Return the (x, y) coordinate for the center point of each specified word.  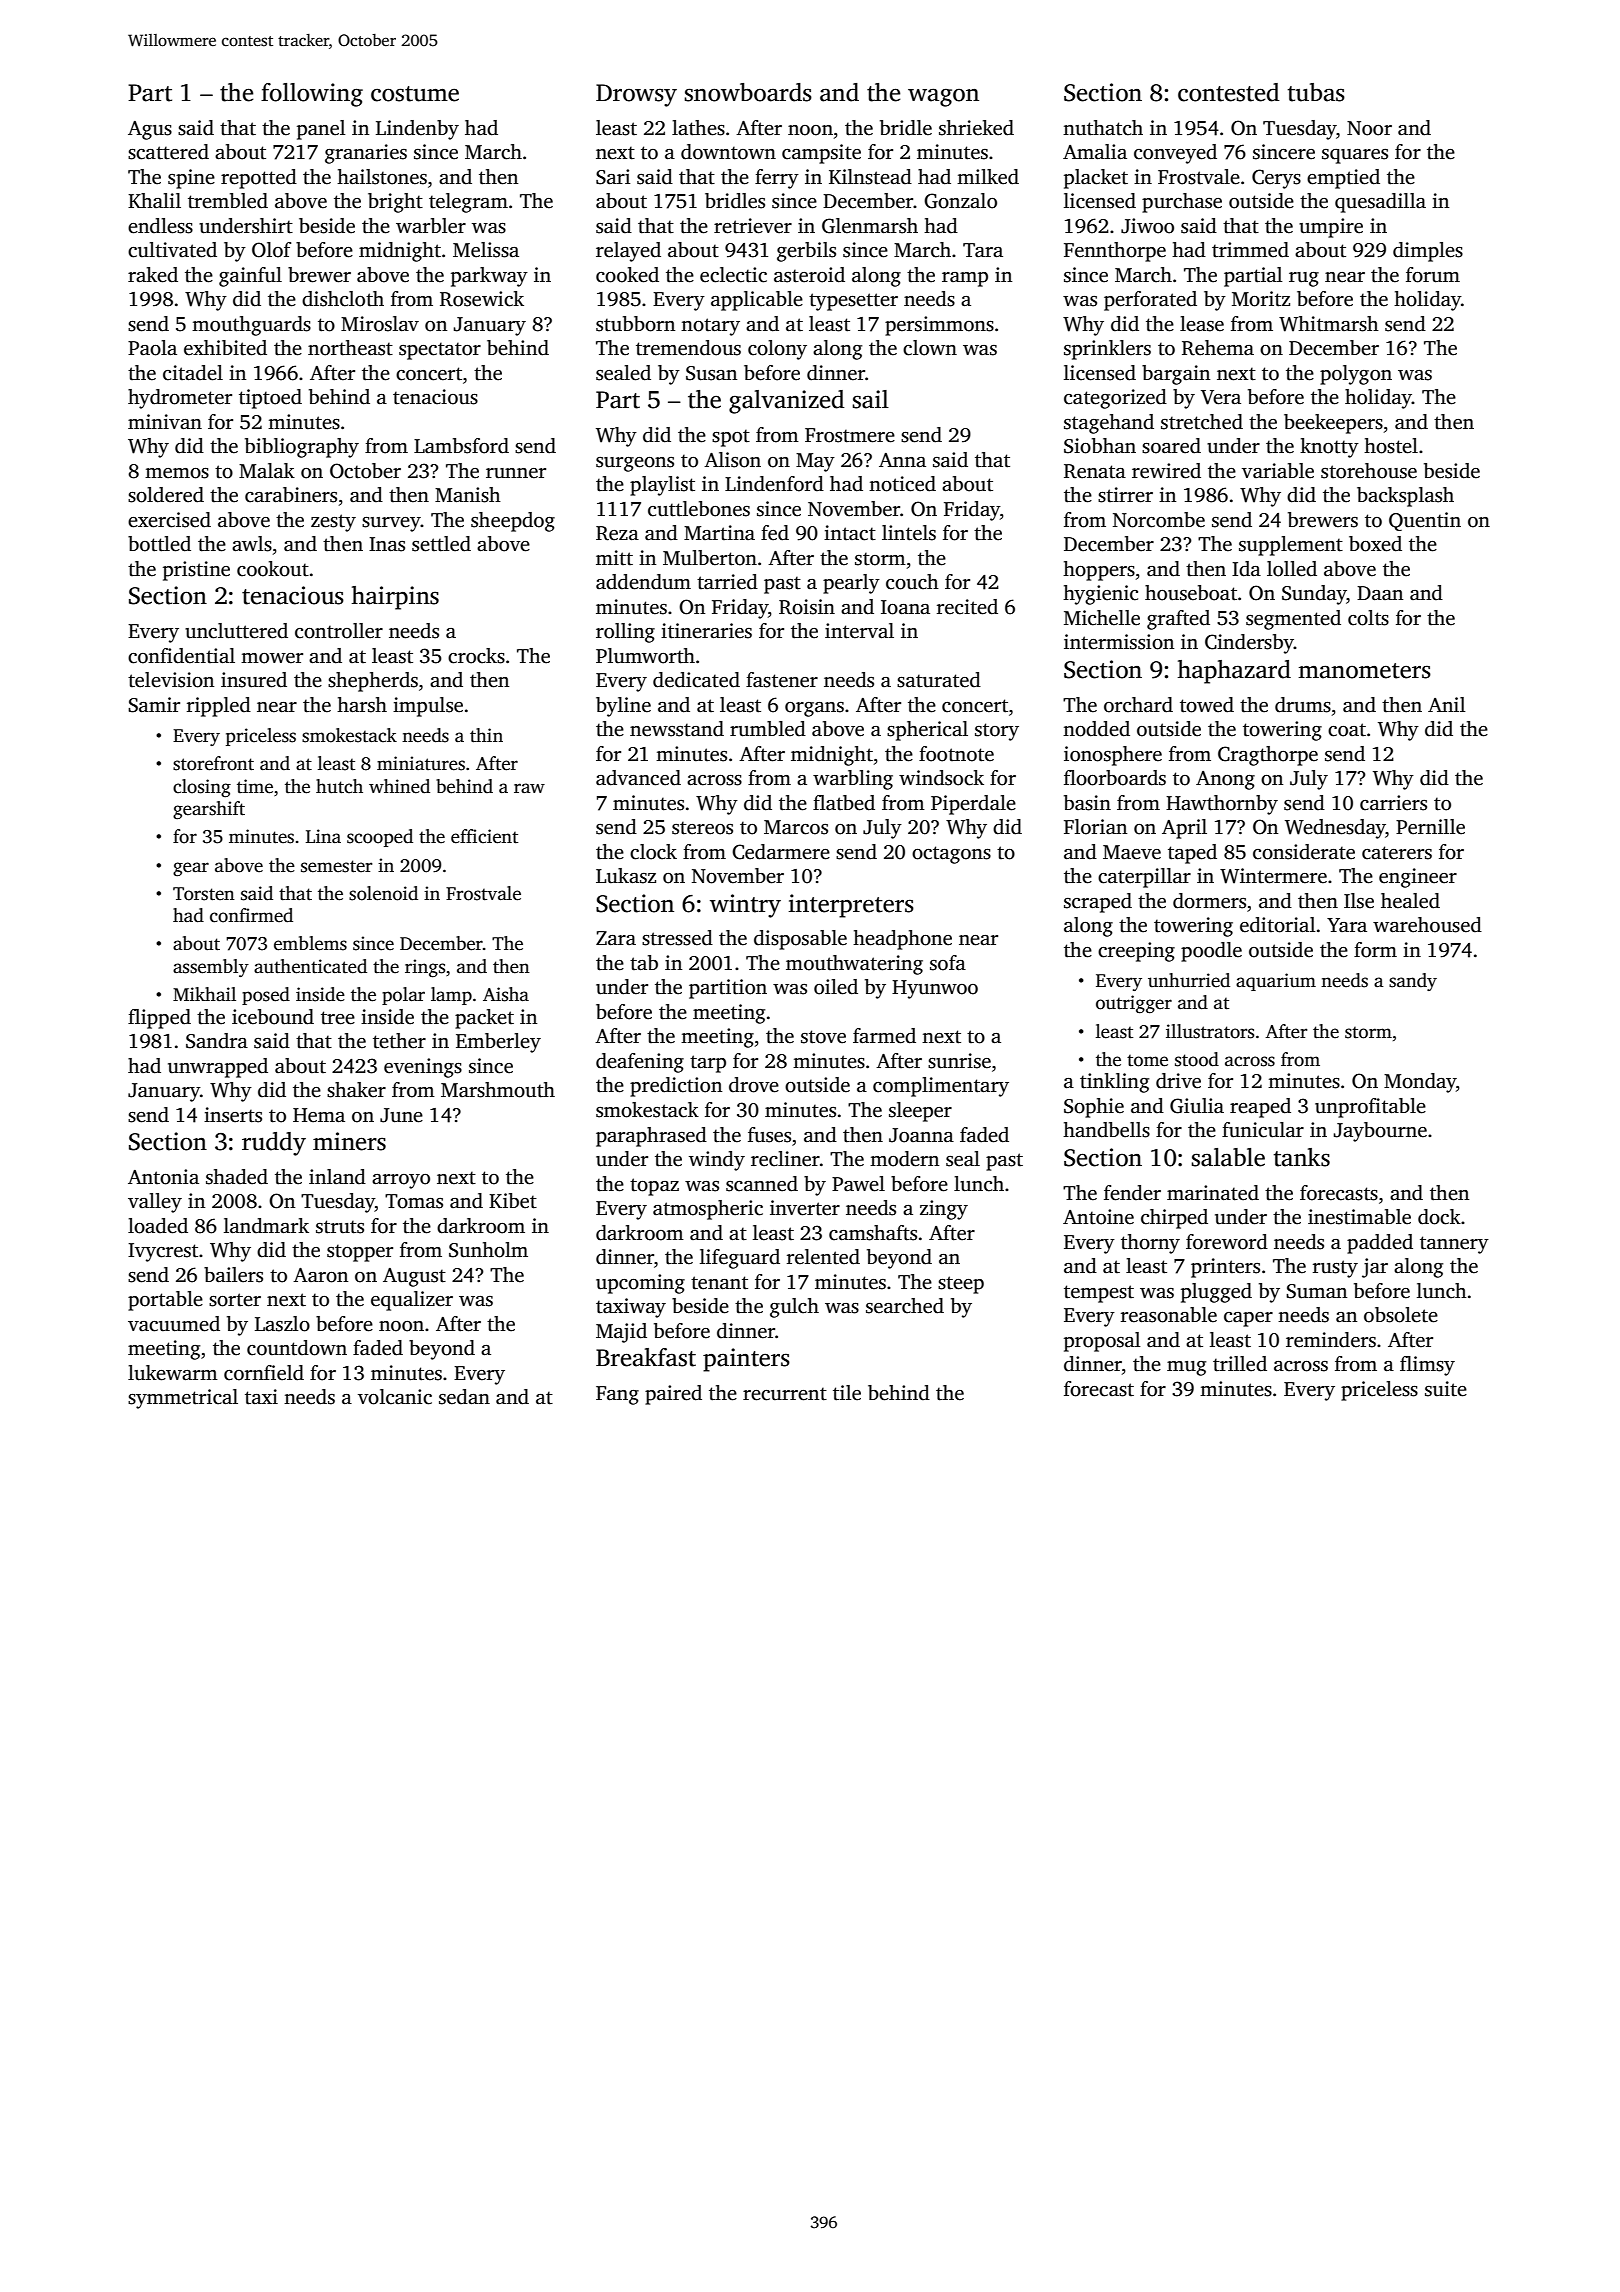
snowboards (748, 92)
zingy (944, 1210)
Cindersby (1249, 644)
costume (415, 94)
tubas (1316, 92)
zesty (333, 523)
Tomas (414, 1201)
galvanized (787, 402)
